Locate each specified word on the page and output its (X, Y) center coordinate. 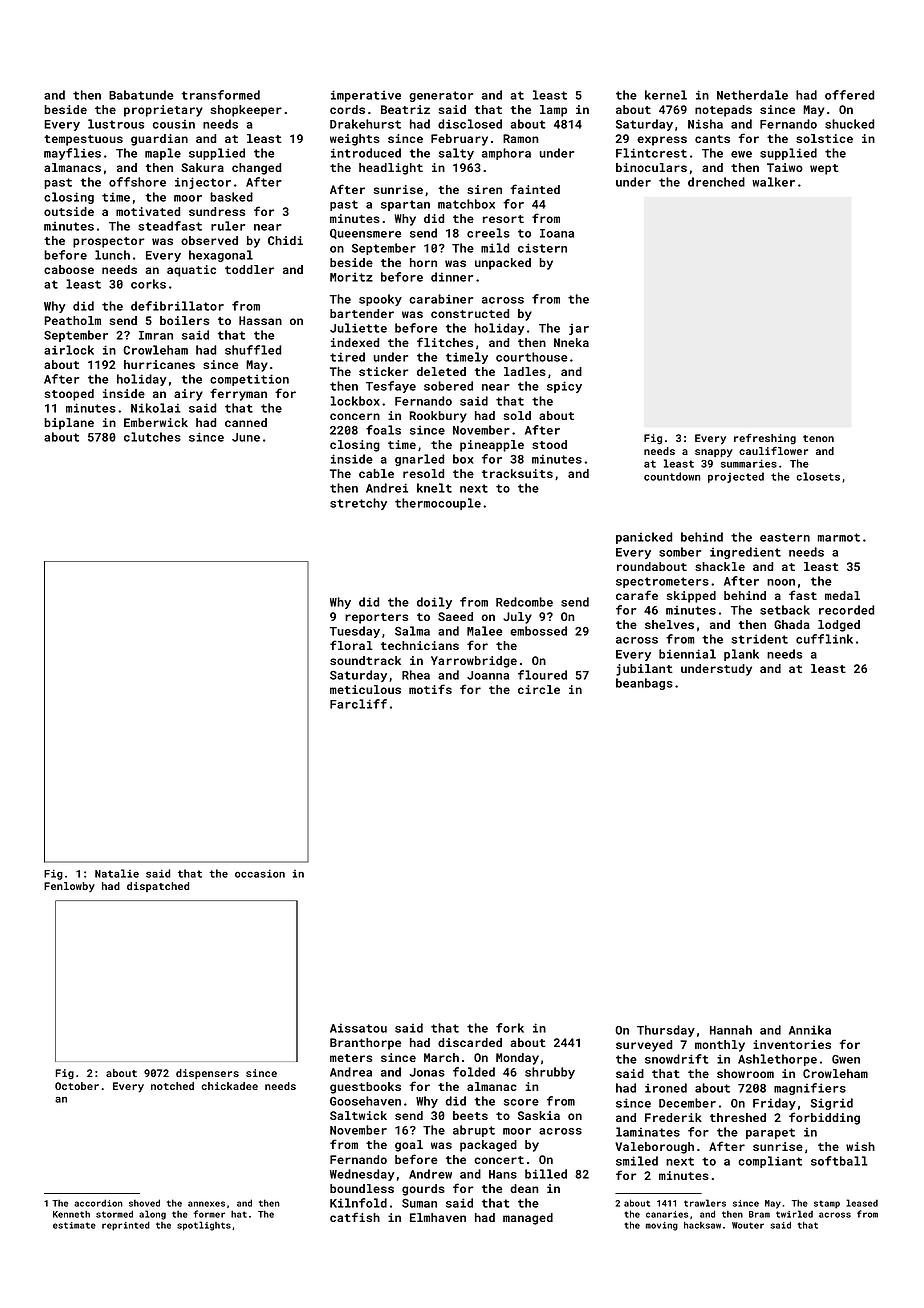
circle (539, 689)
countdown (672, 476)
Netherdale (752, 95)
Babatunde (141, 95)
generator (441, 96)
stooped (69, 395)
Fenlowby (69, 887)
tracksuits (517, 473)
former (209, 1214)
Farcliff (358, 704)
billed (546, 1174)
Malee (484, 631)
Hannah (731, 1030)
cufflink (824, 639)
